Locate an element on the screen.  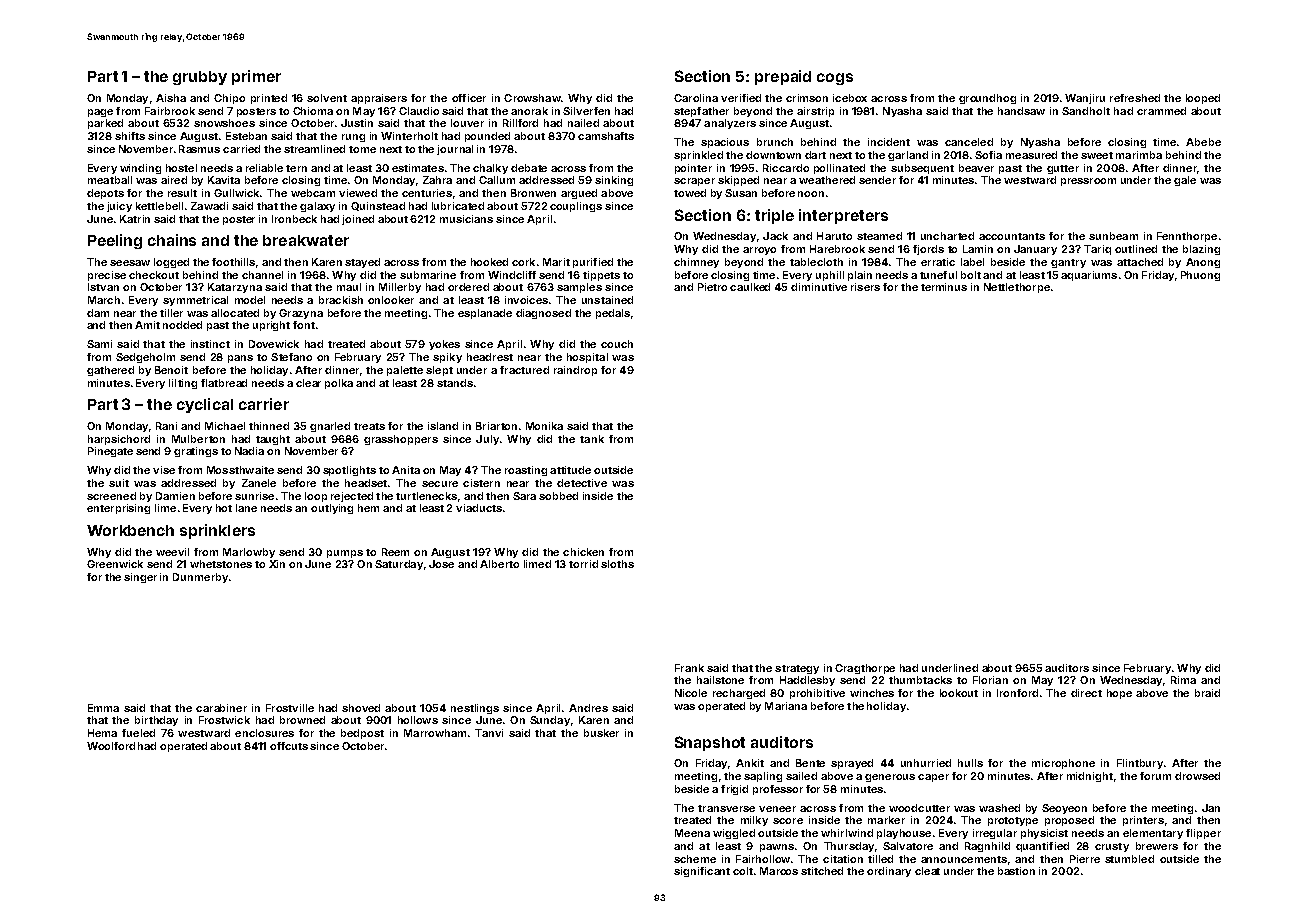
vise is located at coordinates (164, 470).
